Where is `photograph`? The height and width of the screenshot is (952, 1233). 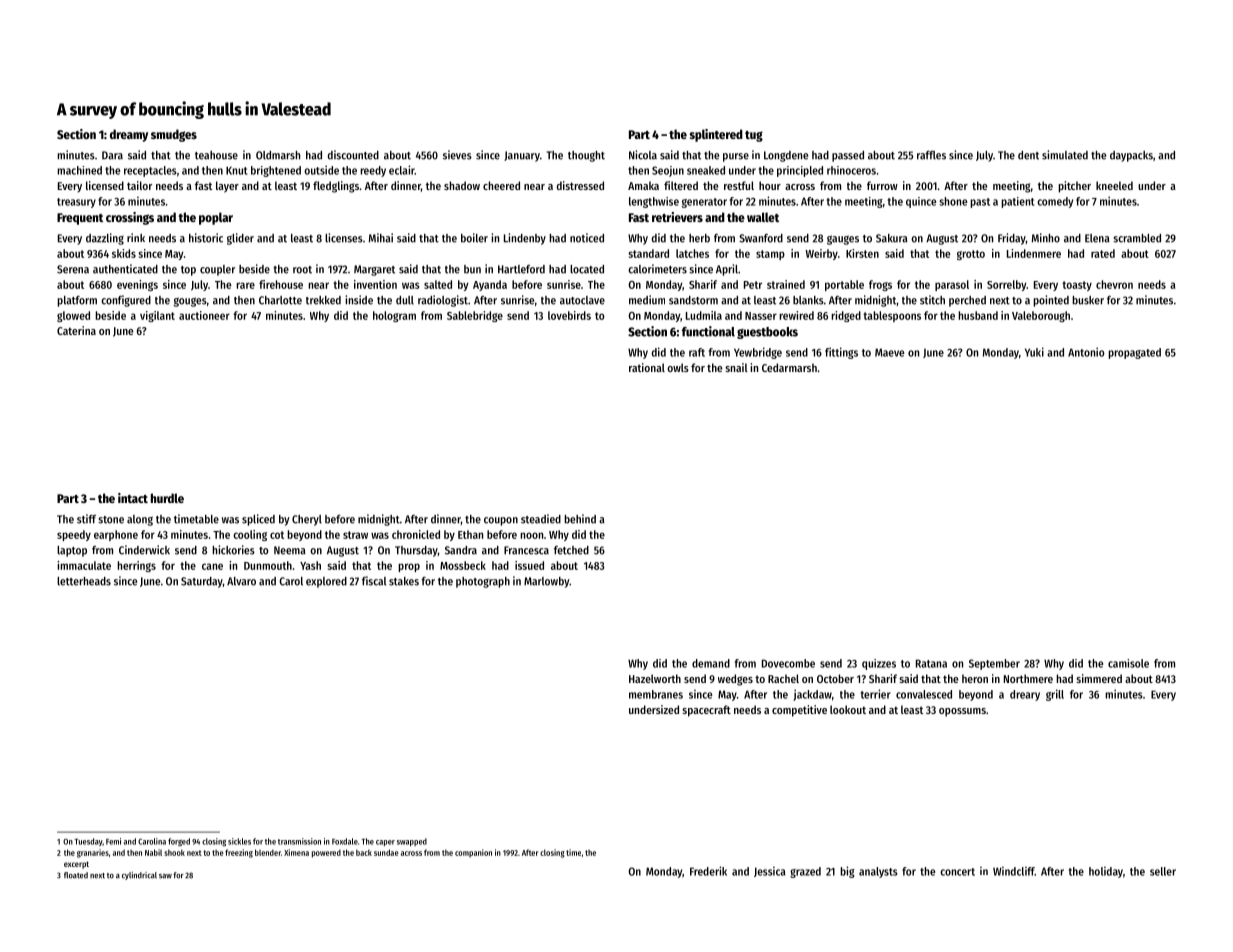 photograph is located at coordinates (483, 582).
